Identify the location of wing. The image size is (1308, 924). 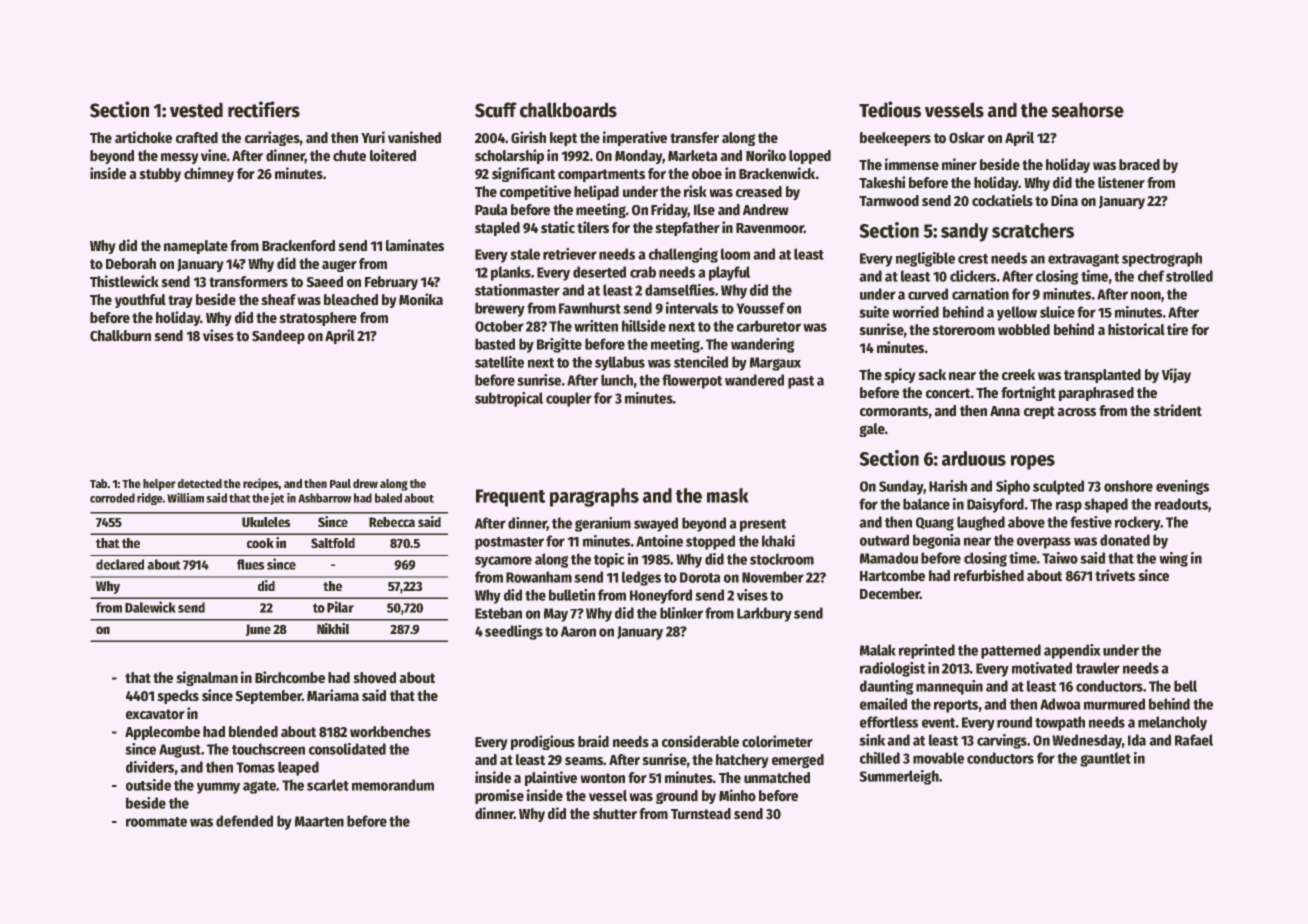
(1173, 559).
